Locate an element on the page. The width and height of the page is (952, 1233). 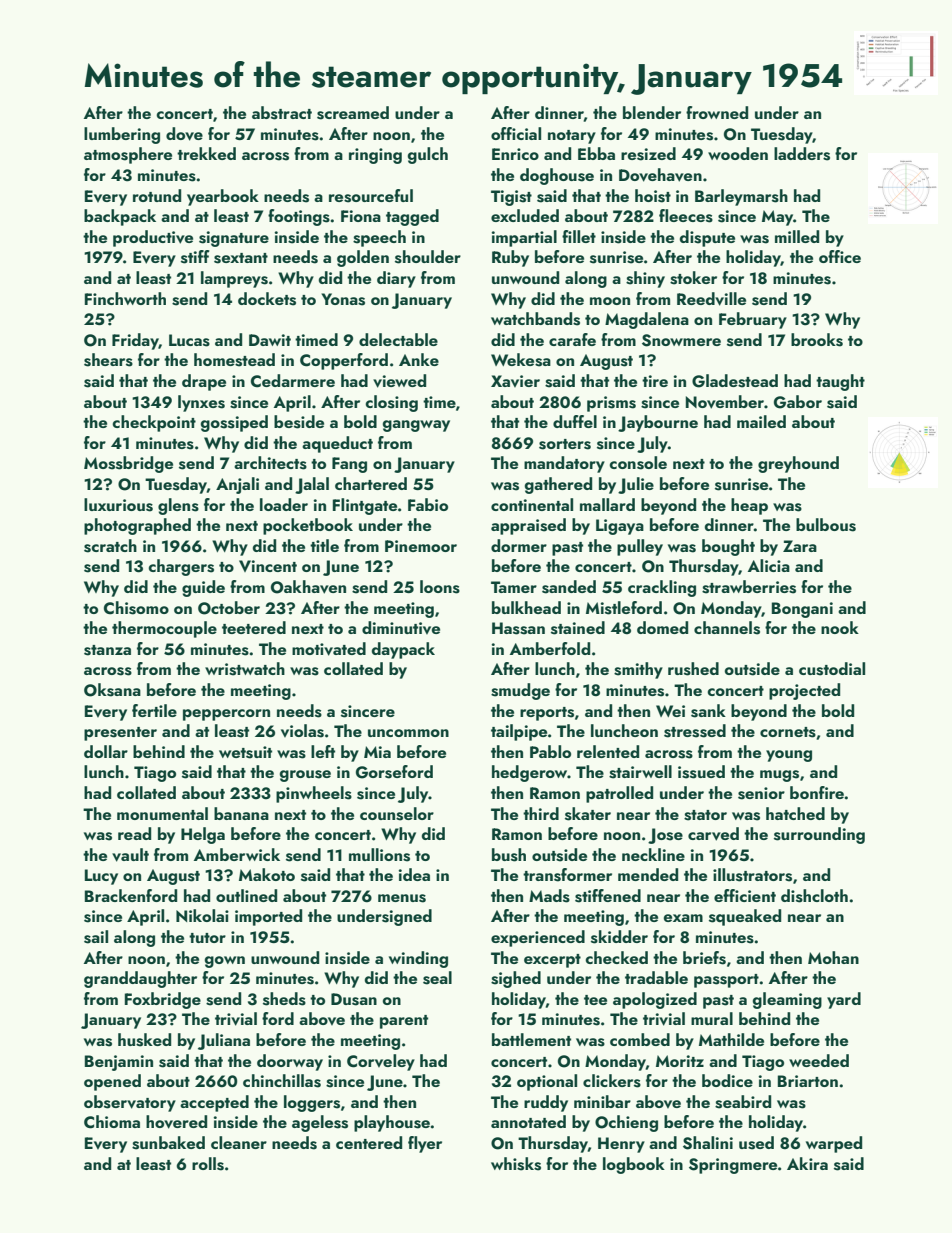
official is located at coordinates (516, 133).
